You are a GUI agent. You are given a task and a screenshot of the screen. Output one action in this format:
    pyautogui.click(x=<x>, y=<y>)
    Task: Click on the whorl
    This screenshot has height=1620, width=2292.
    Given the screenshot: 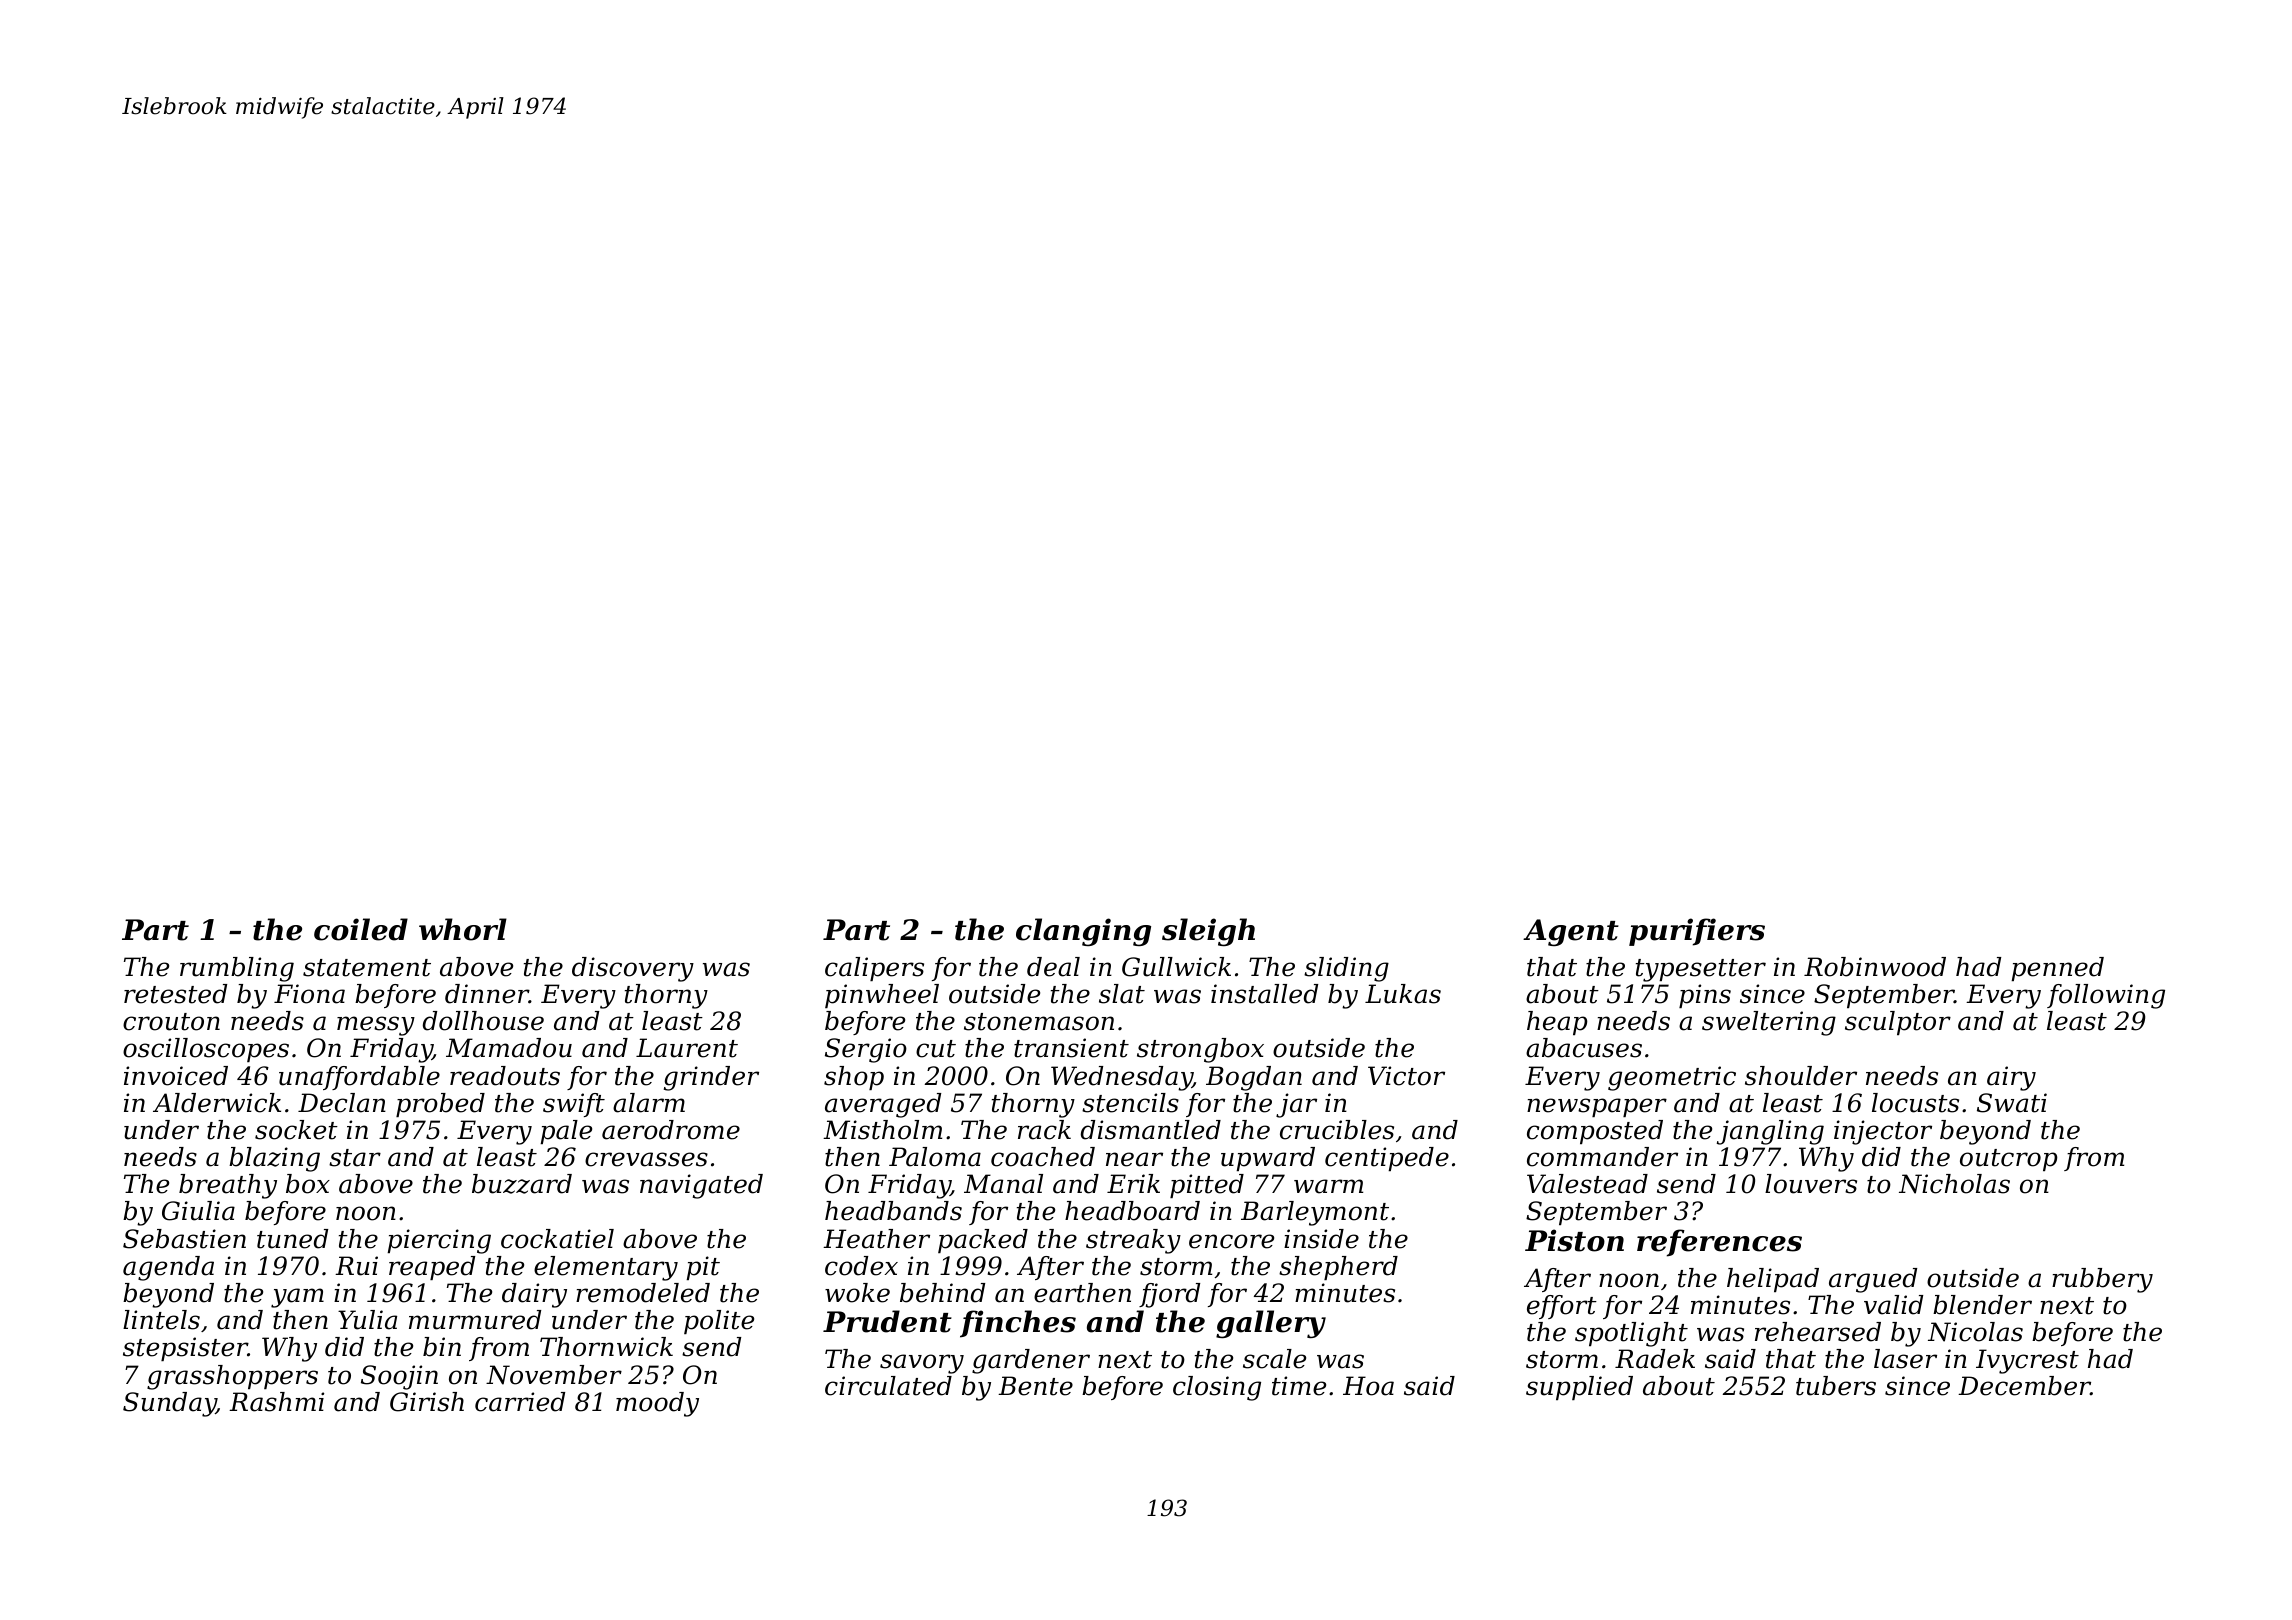 What is the action you would take?
    pyautogui.click(x=463, y=929)
